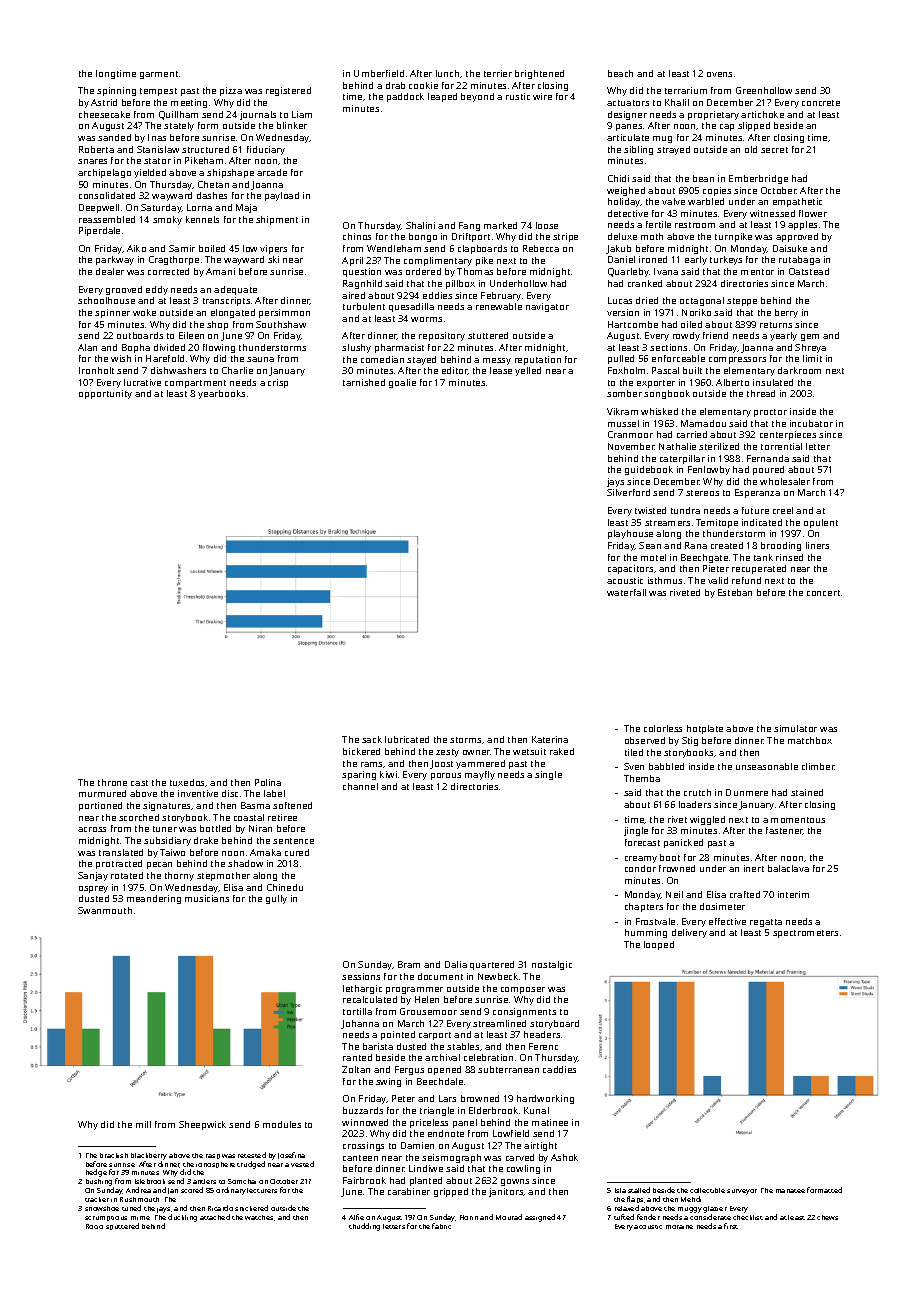 The width and height of the screenshot is (924, 1308). I want to click on tuxedos, so click(188, 783).
